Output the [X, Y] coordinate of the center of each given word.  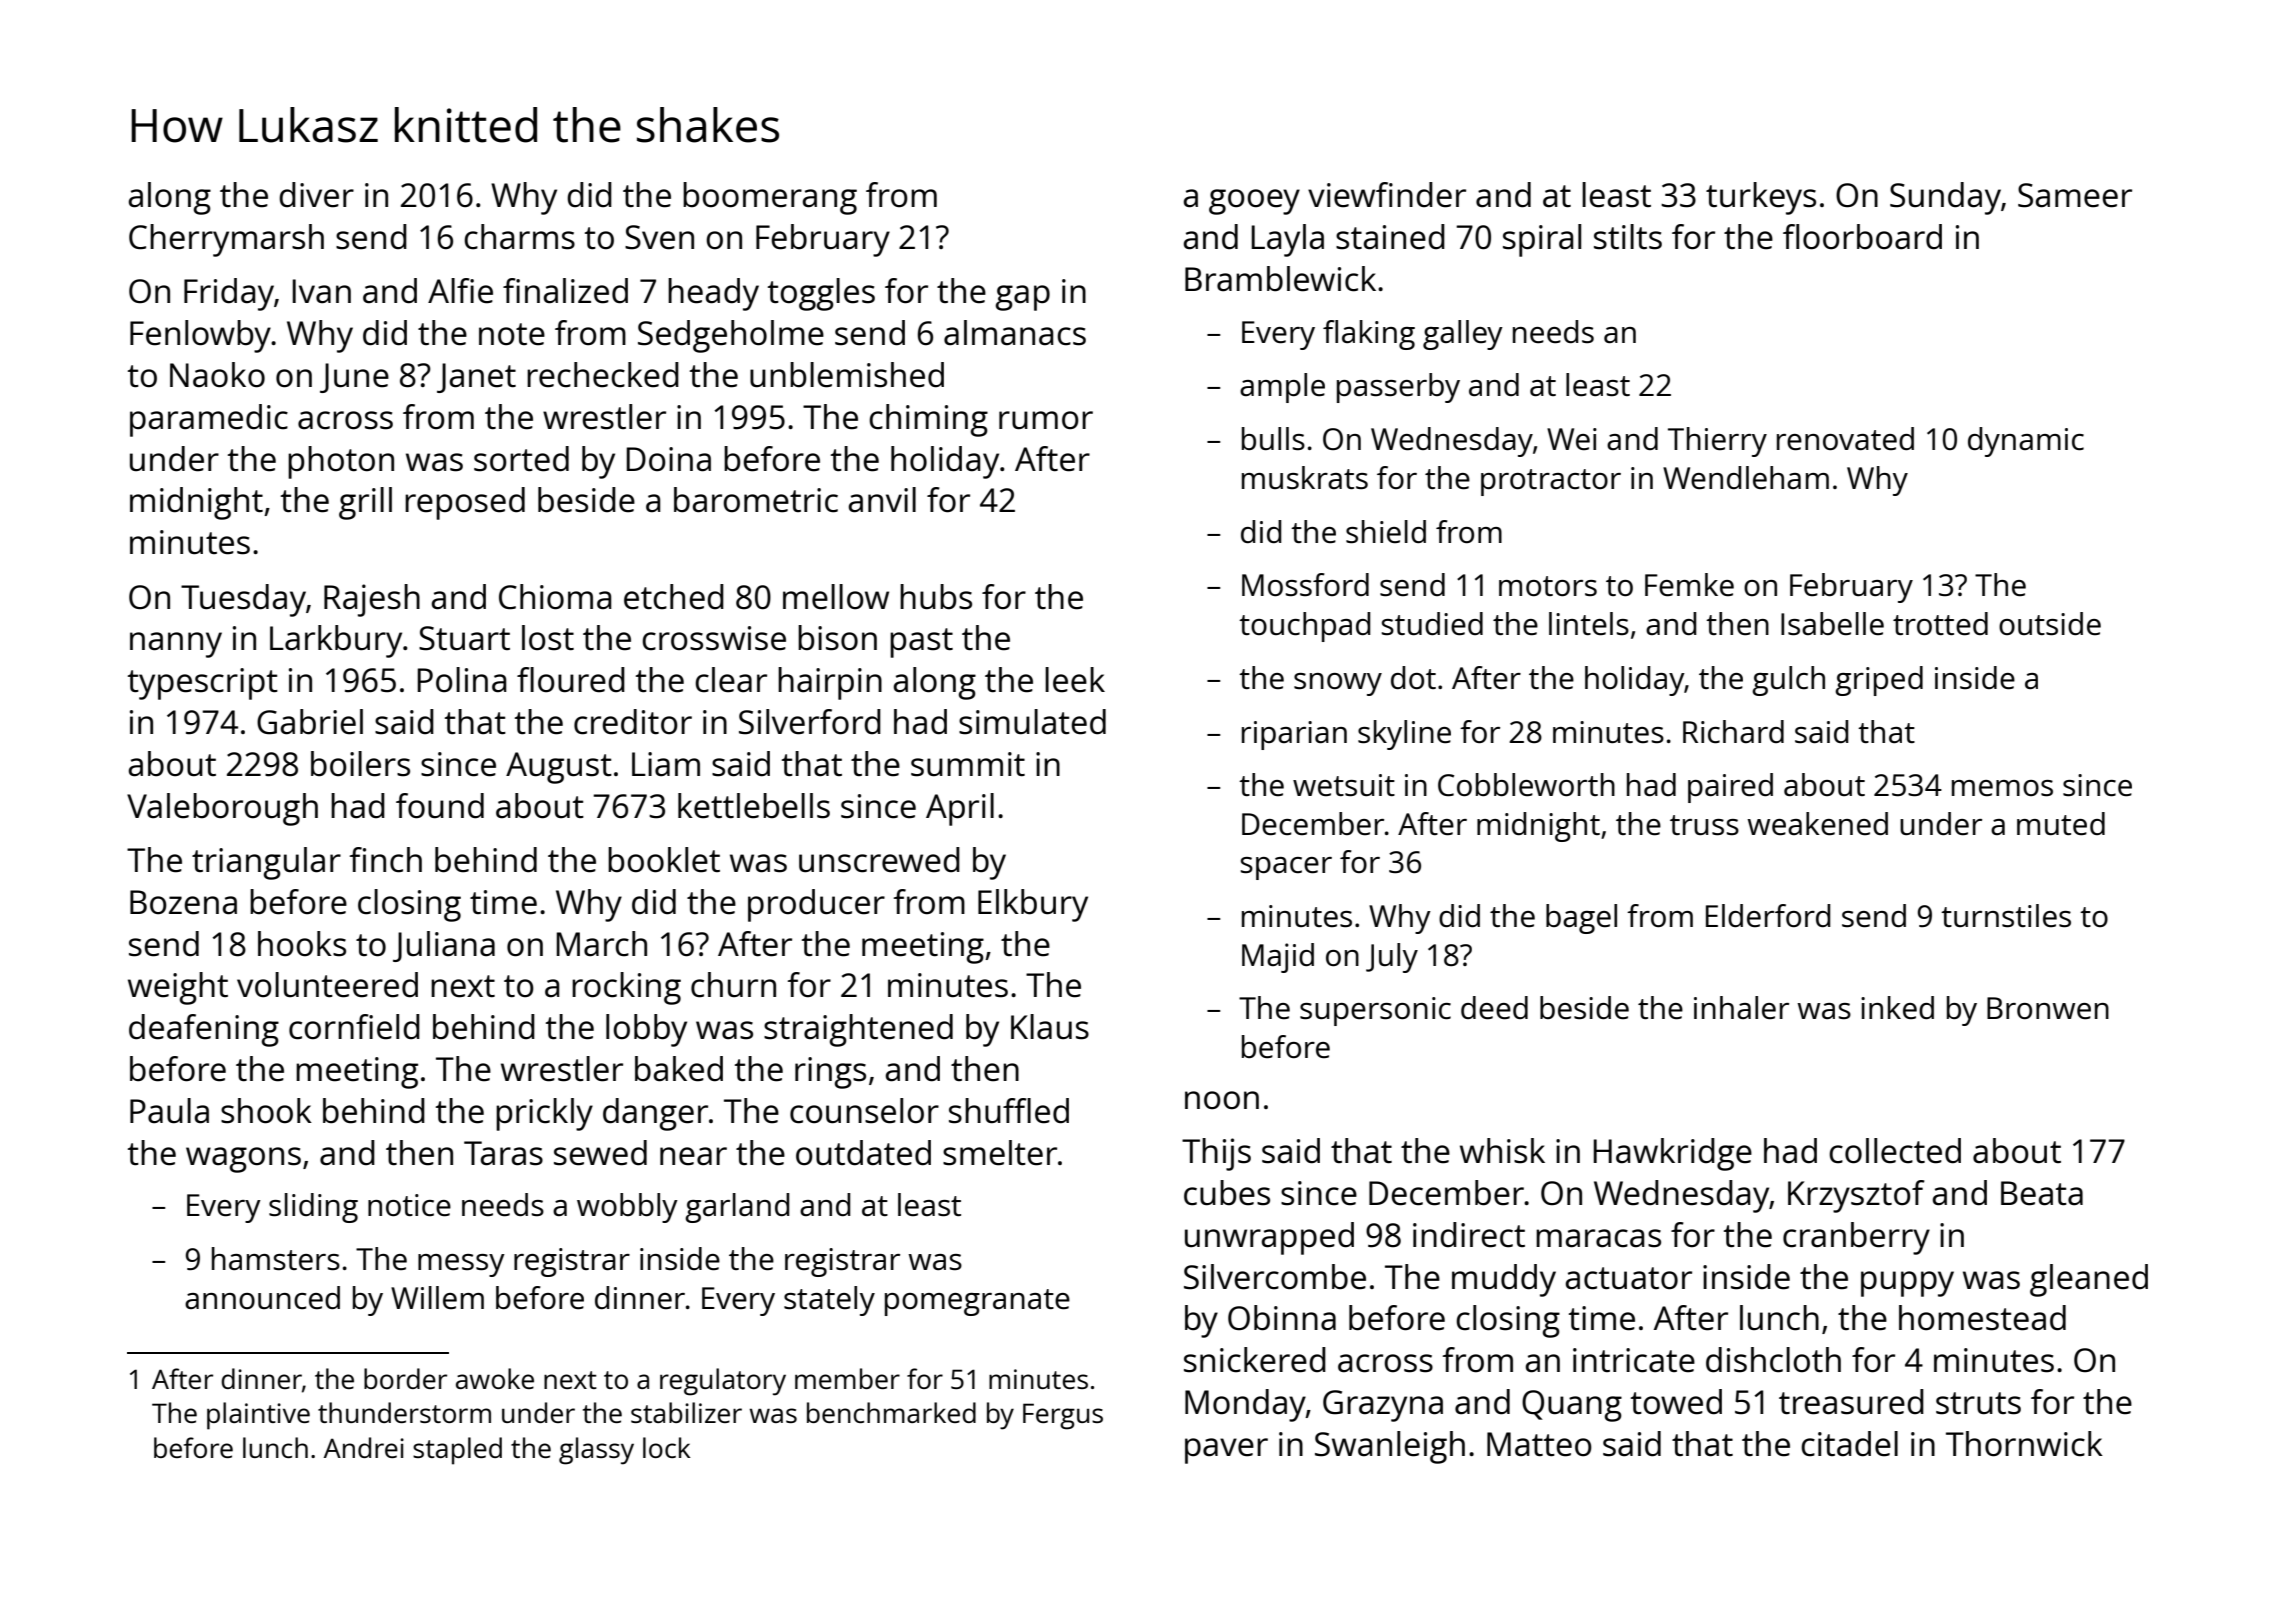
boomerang [770, 198]
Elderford [1768, 916]
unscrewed [879, 860]
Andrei [364, 1447]
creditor [633, 722]
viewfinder [1387, 195]
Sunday [1945, 198]
